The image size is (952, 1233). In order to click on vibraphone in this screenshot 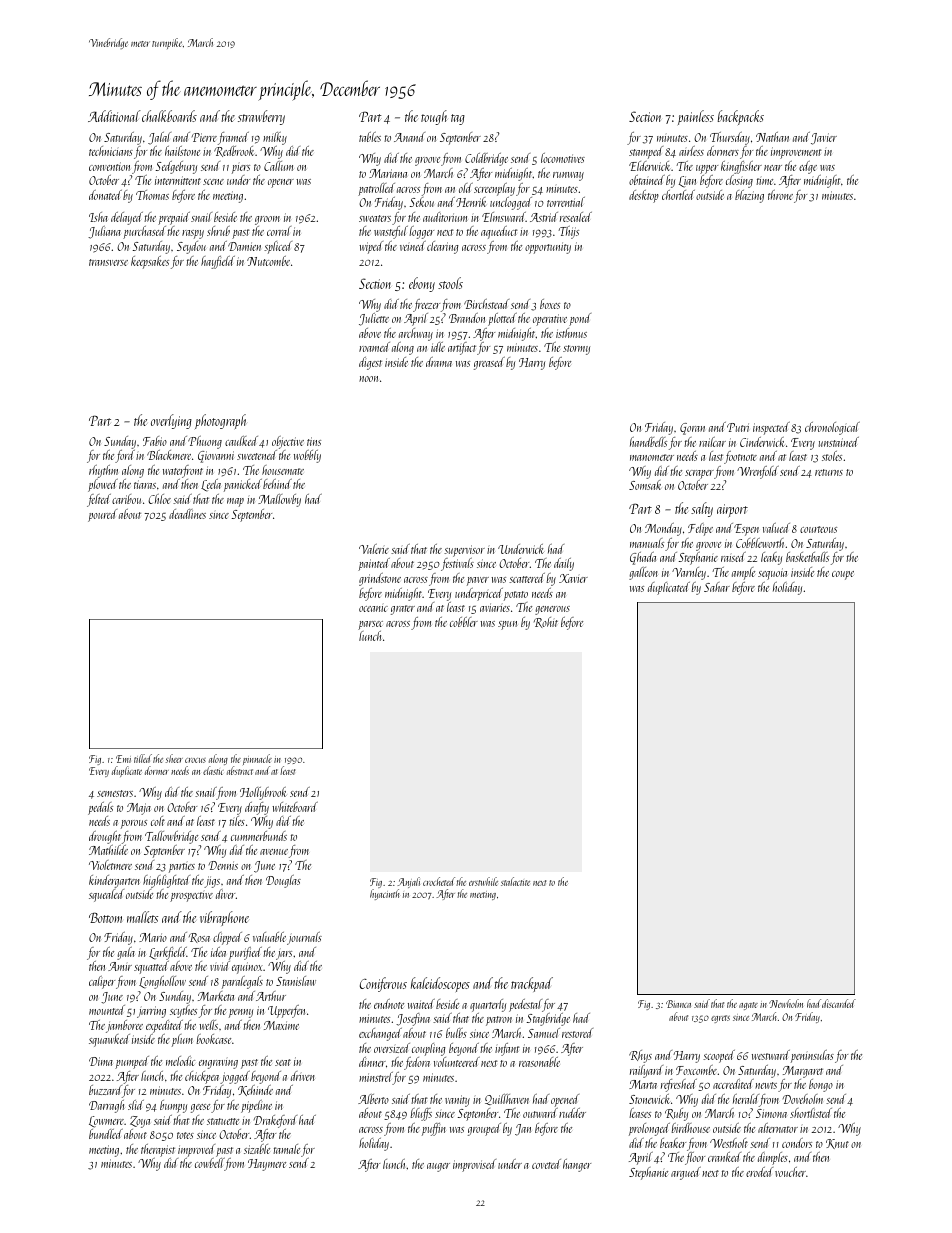, I will do `click(224, 918)`.
